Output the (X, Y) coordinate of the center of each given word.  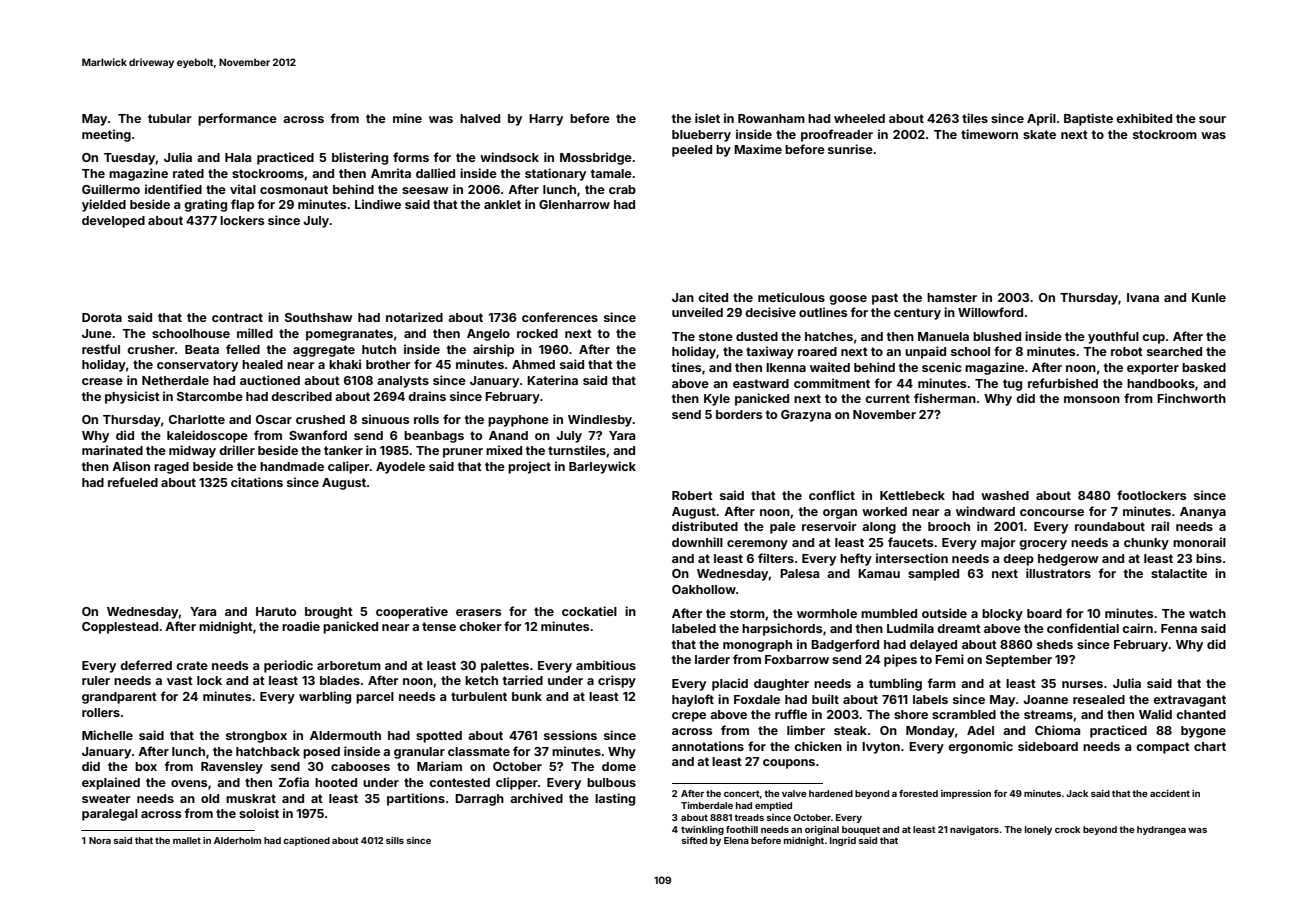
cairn (1137, 628)
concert (742, 793)
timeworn (989, 134)
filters (776, 558)
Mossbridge (596, 158)
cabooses (360, 766)
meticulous (791, 297)
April (1041, 119)
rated (188, 173)
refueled (133, 482)
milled (255, 333)
